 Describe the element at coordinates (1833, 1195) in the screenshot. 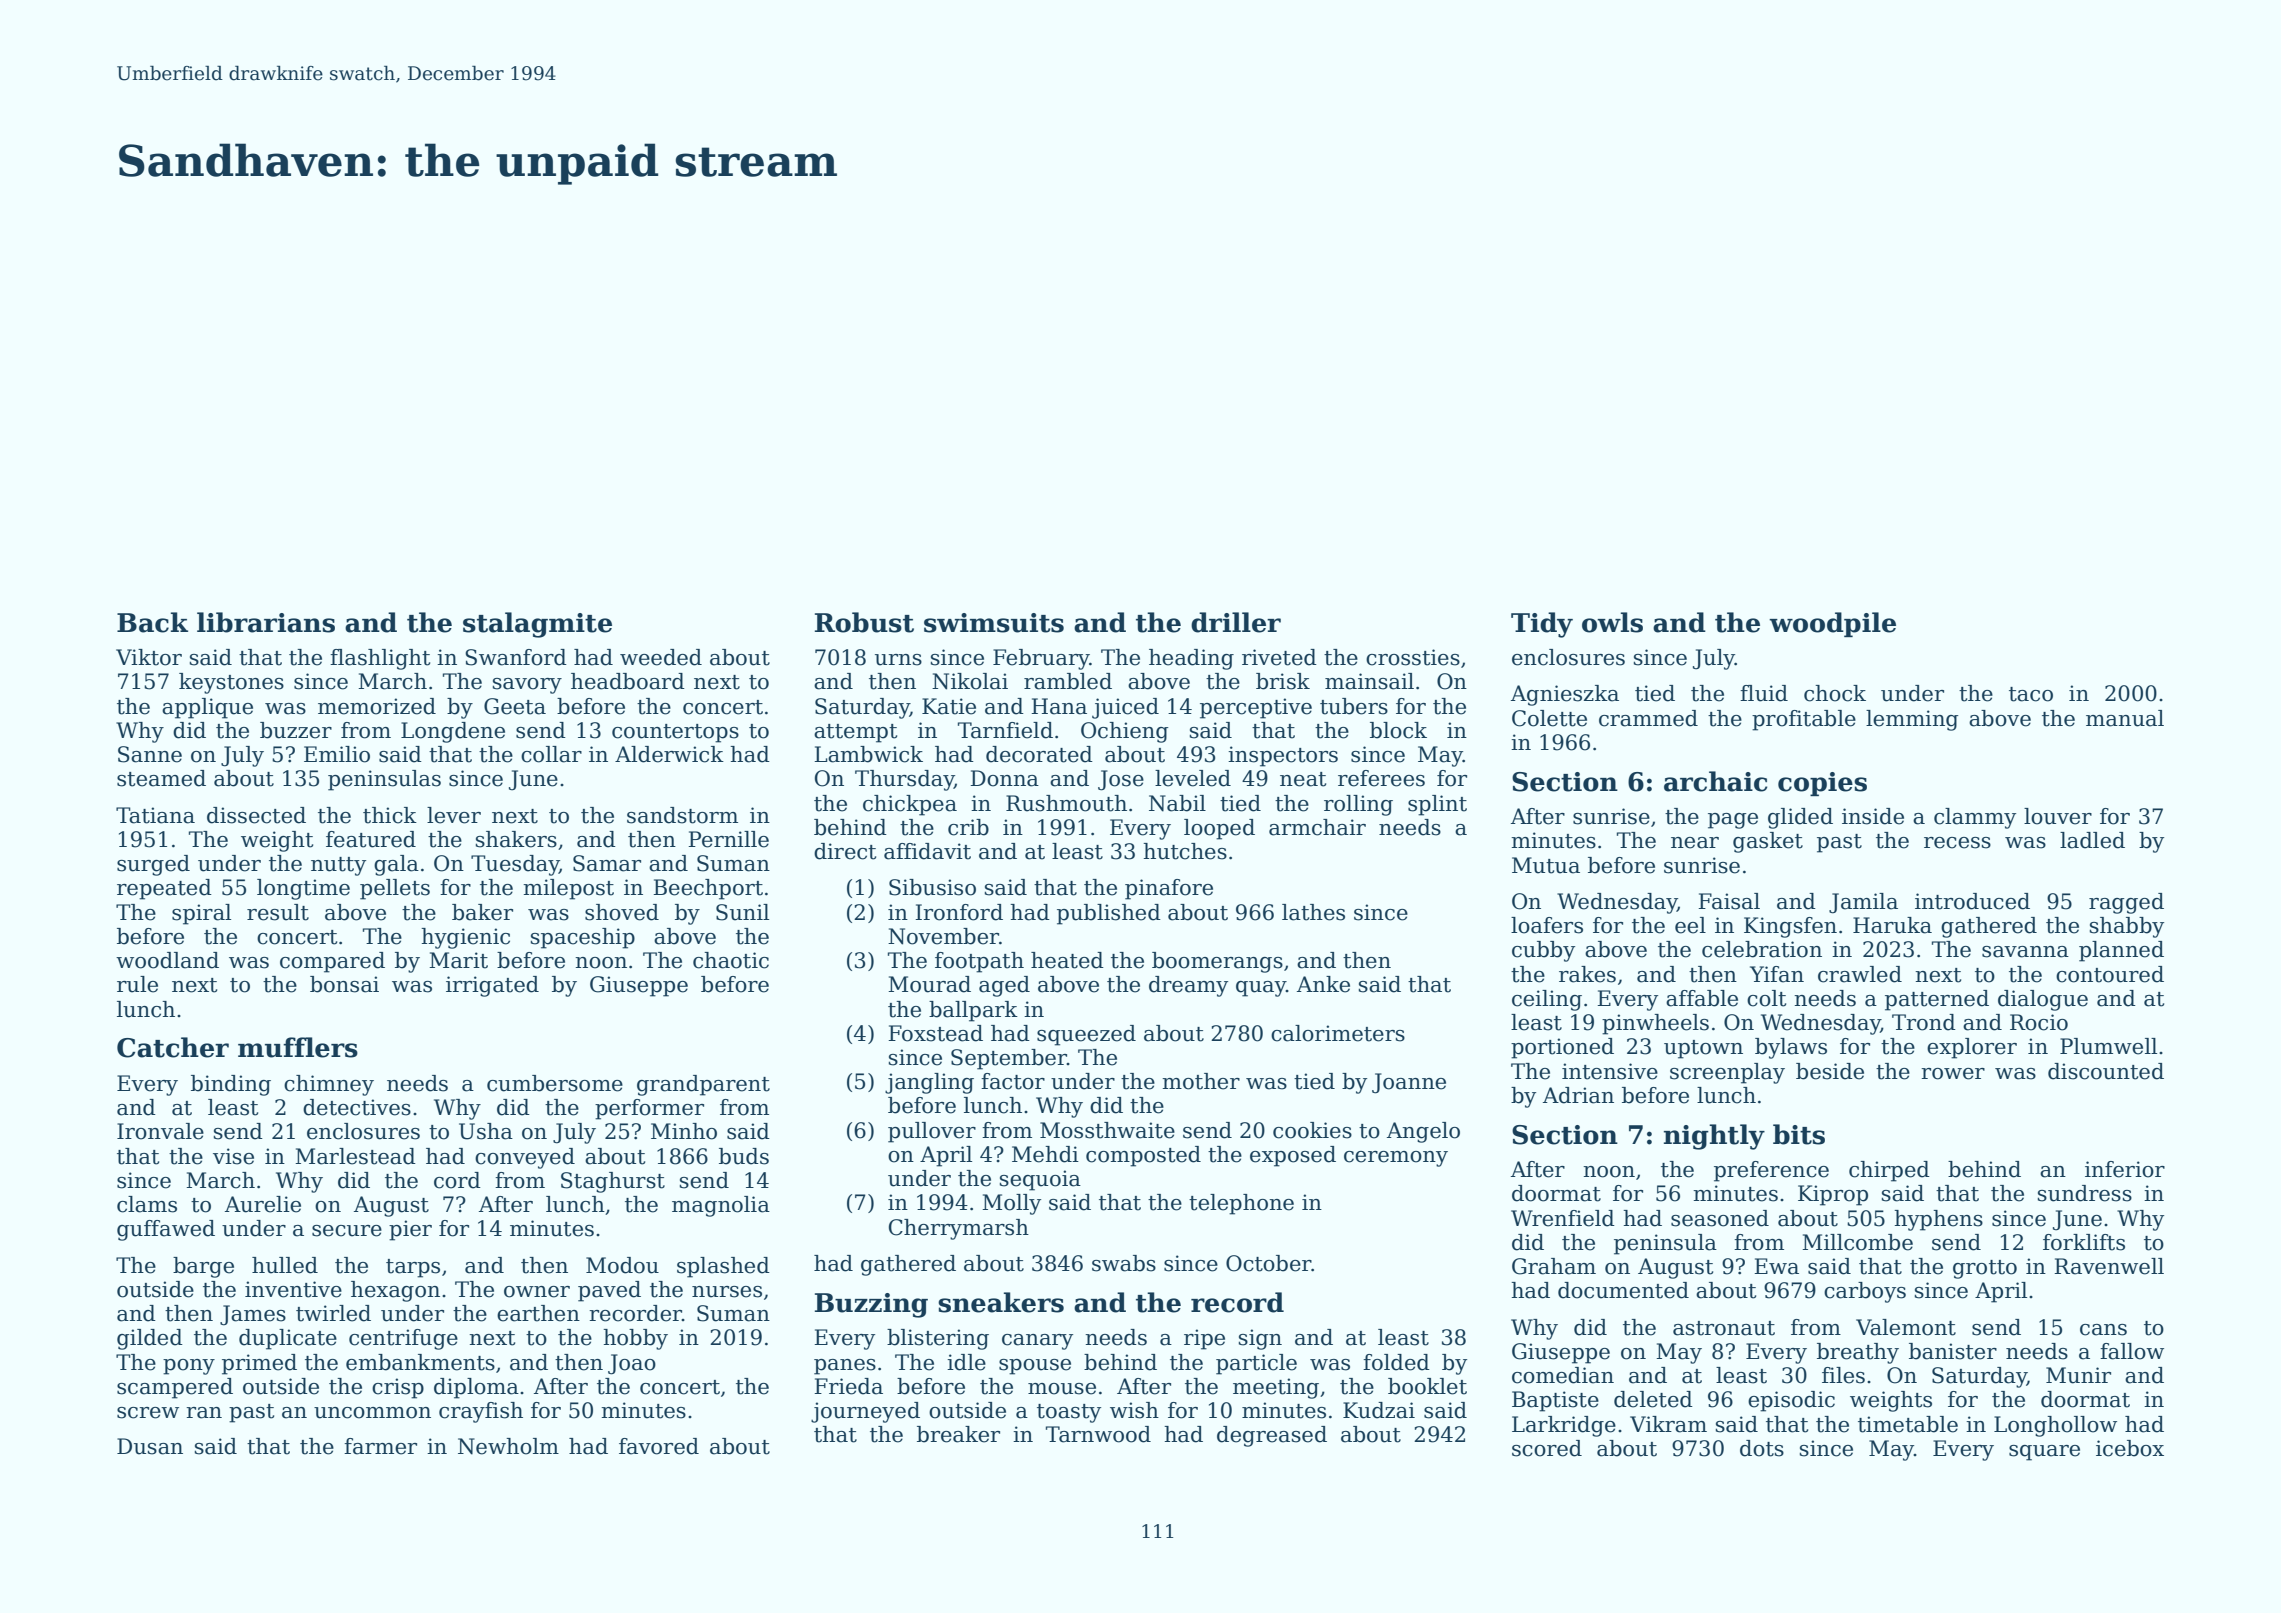

I see `Kiprop` at that location.
